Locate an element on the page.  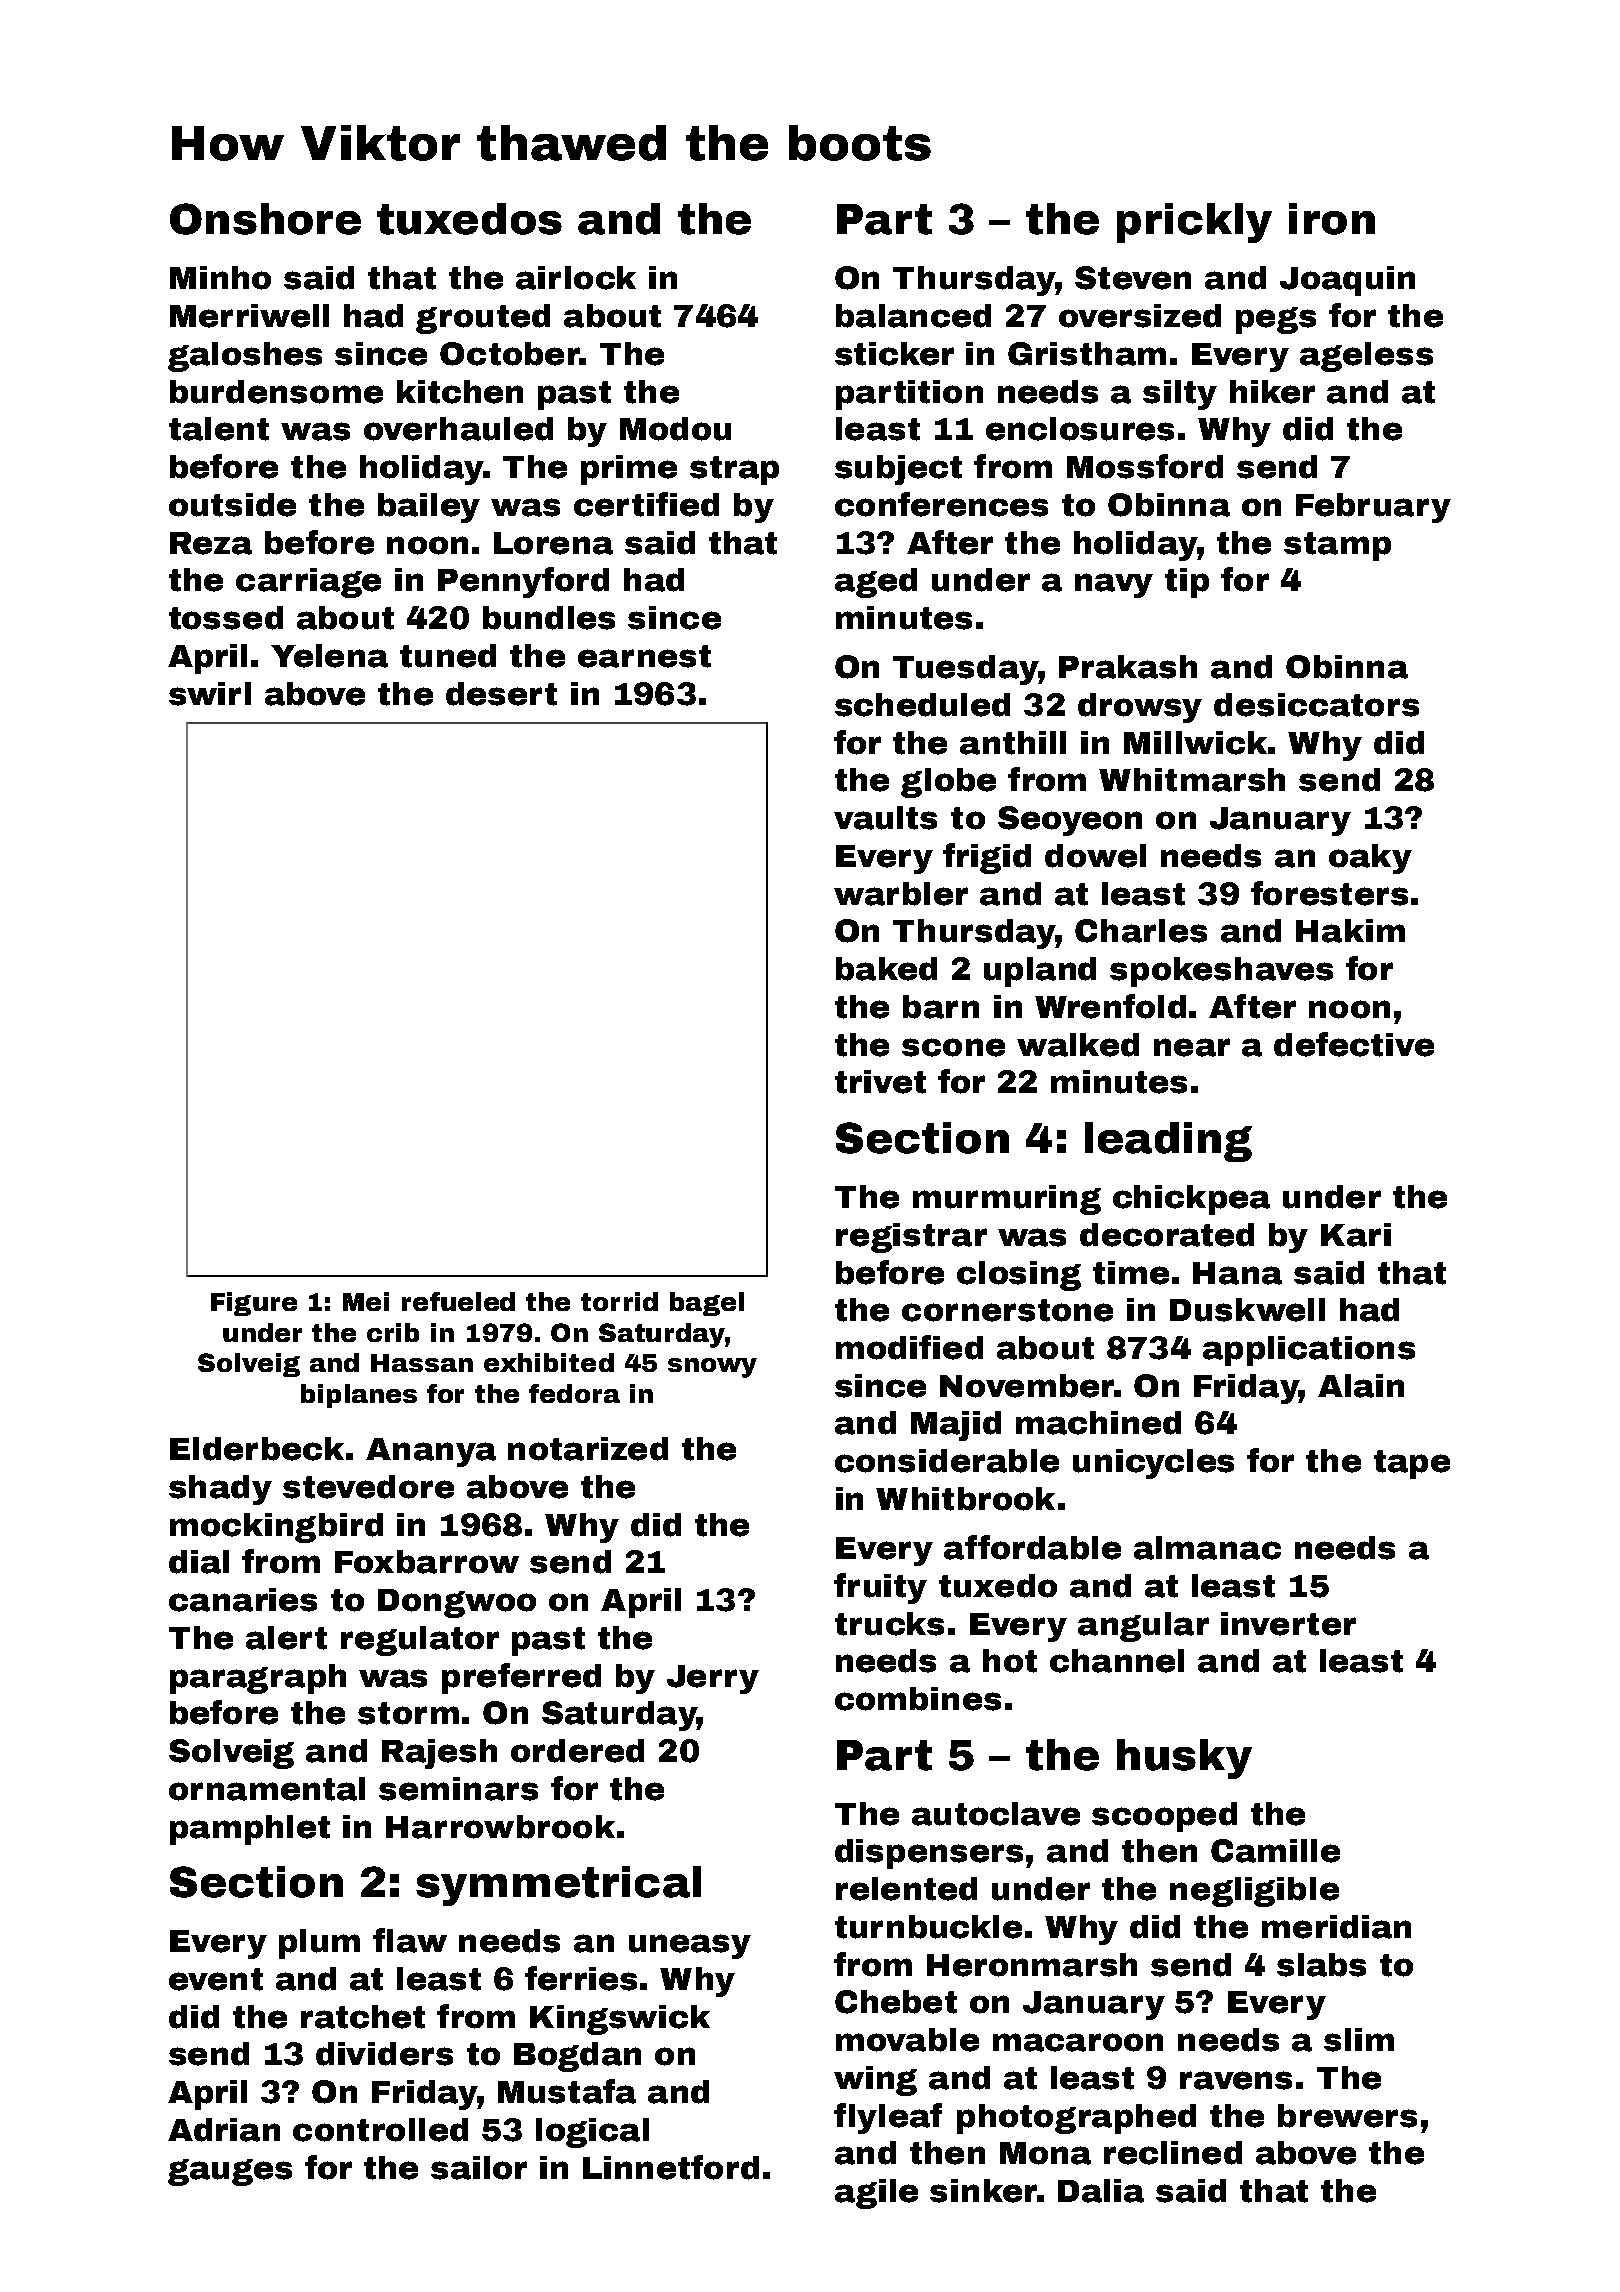
ornamental is located at coordinates (267, 1789).
